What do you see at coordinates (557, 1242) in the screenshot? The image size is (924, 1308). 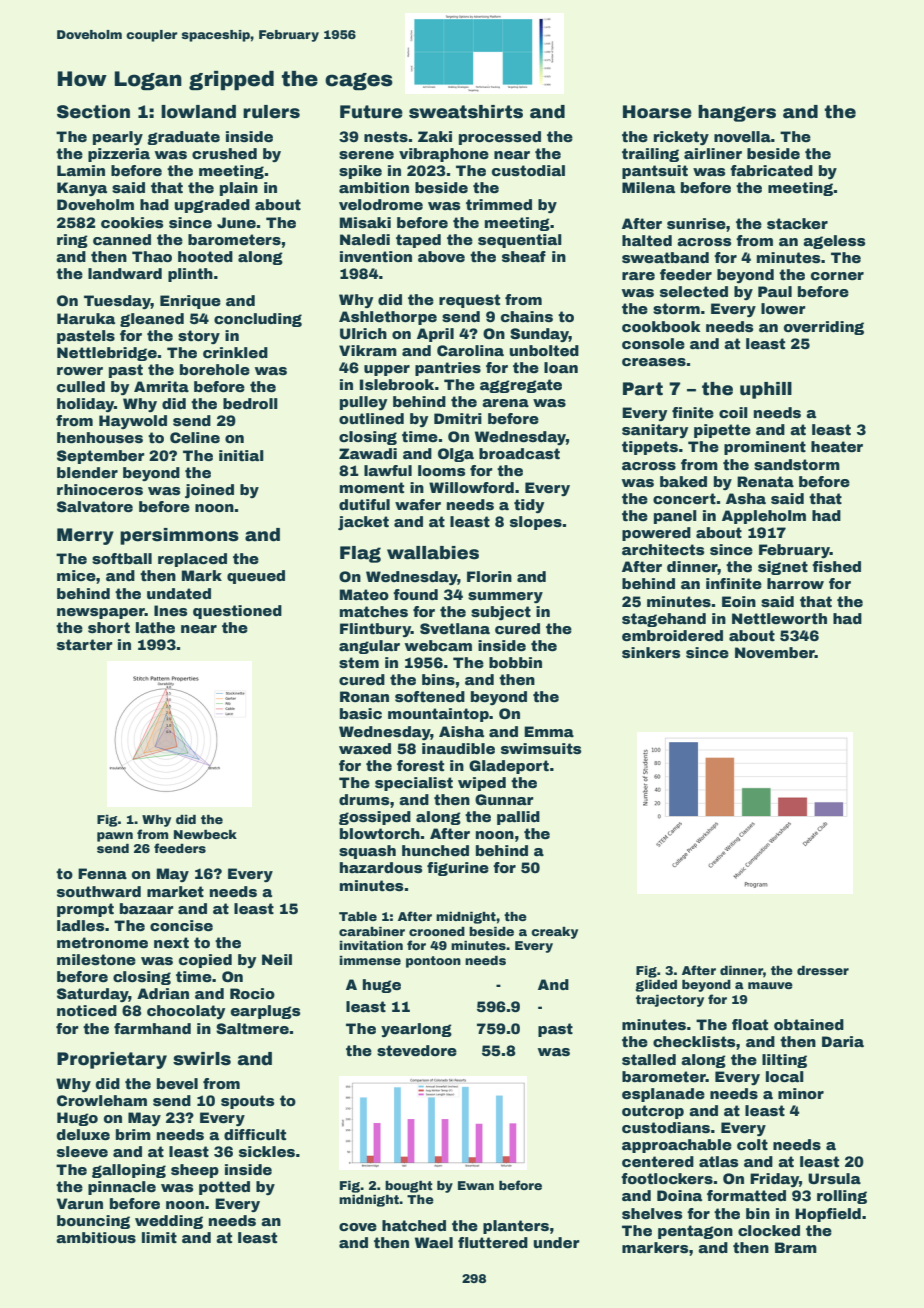 I see `under` at bounding box center [557, 1242].
